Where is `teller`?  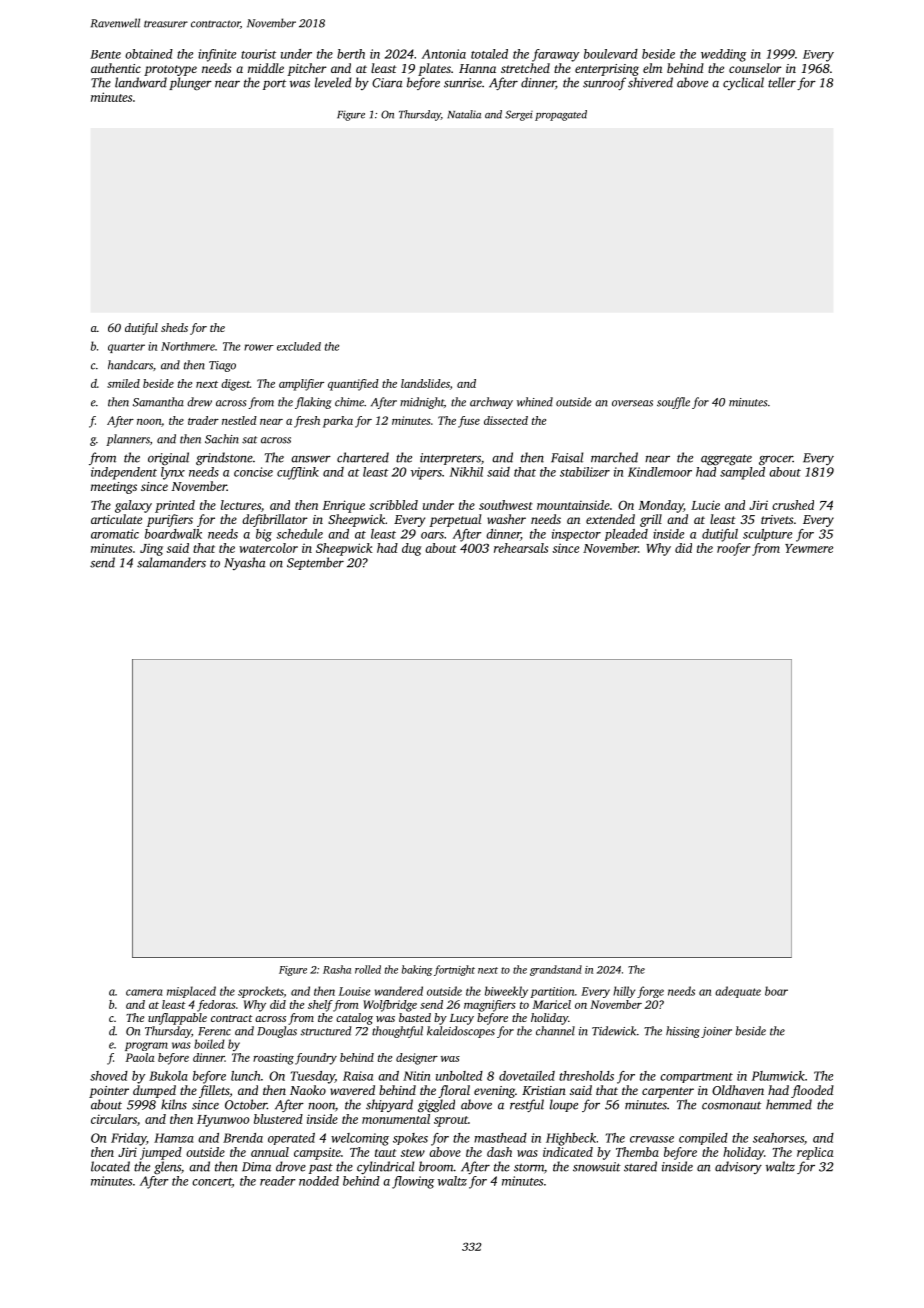
teller is located at coordinates (782, 82).
